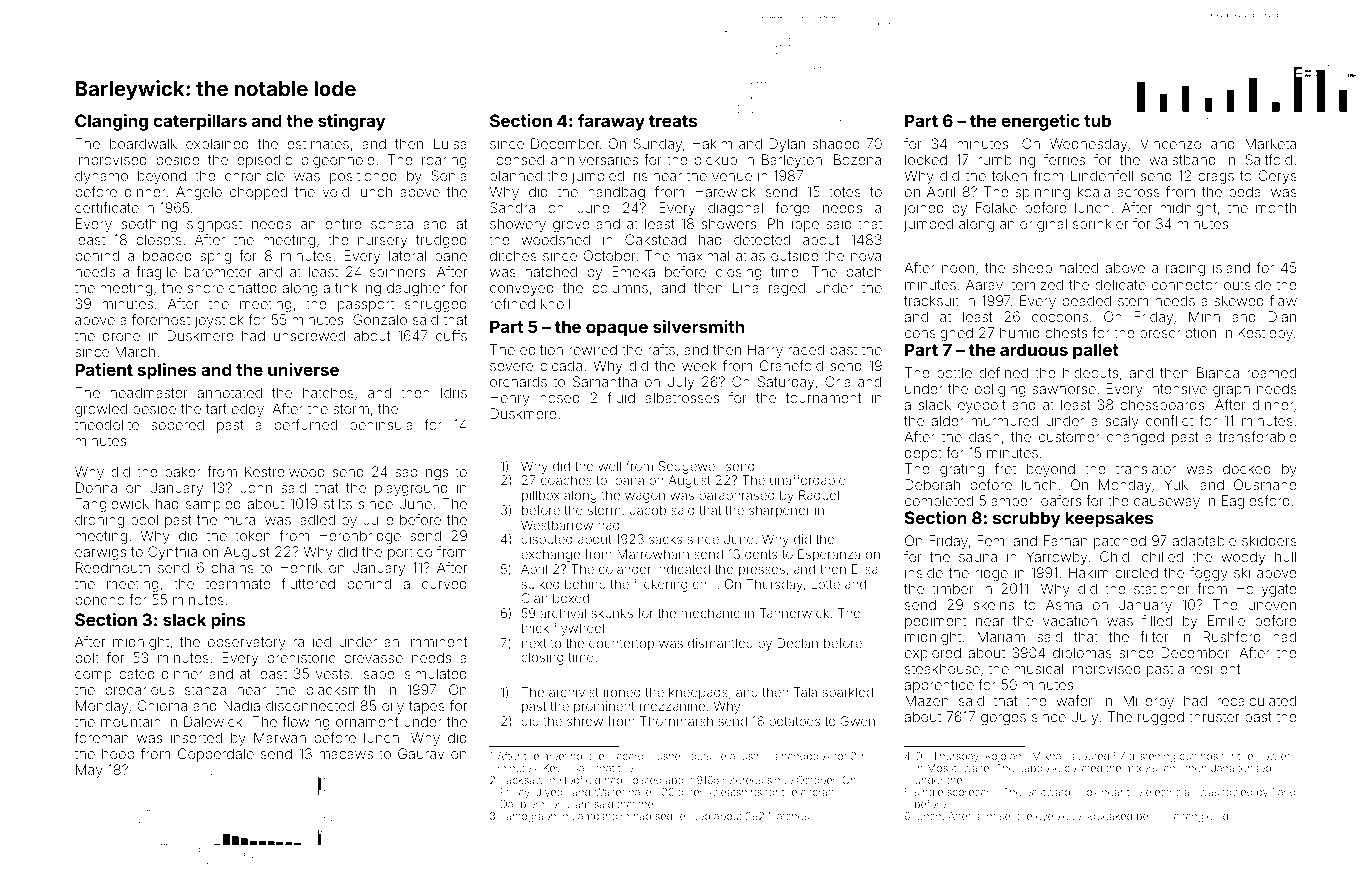 Image resolution: width=1372 pixels, height=887 pixels. Describe the element at coordinates (792, 161) in the page. I see `Barleyton` at that location.
